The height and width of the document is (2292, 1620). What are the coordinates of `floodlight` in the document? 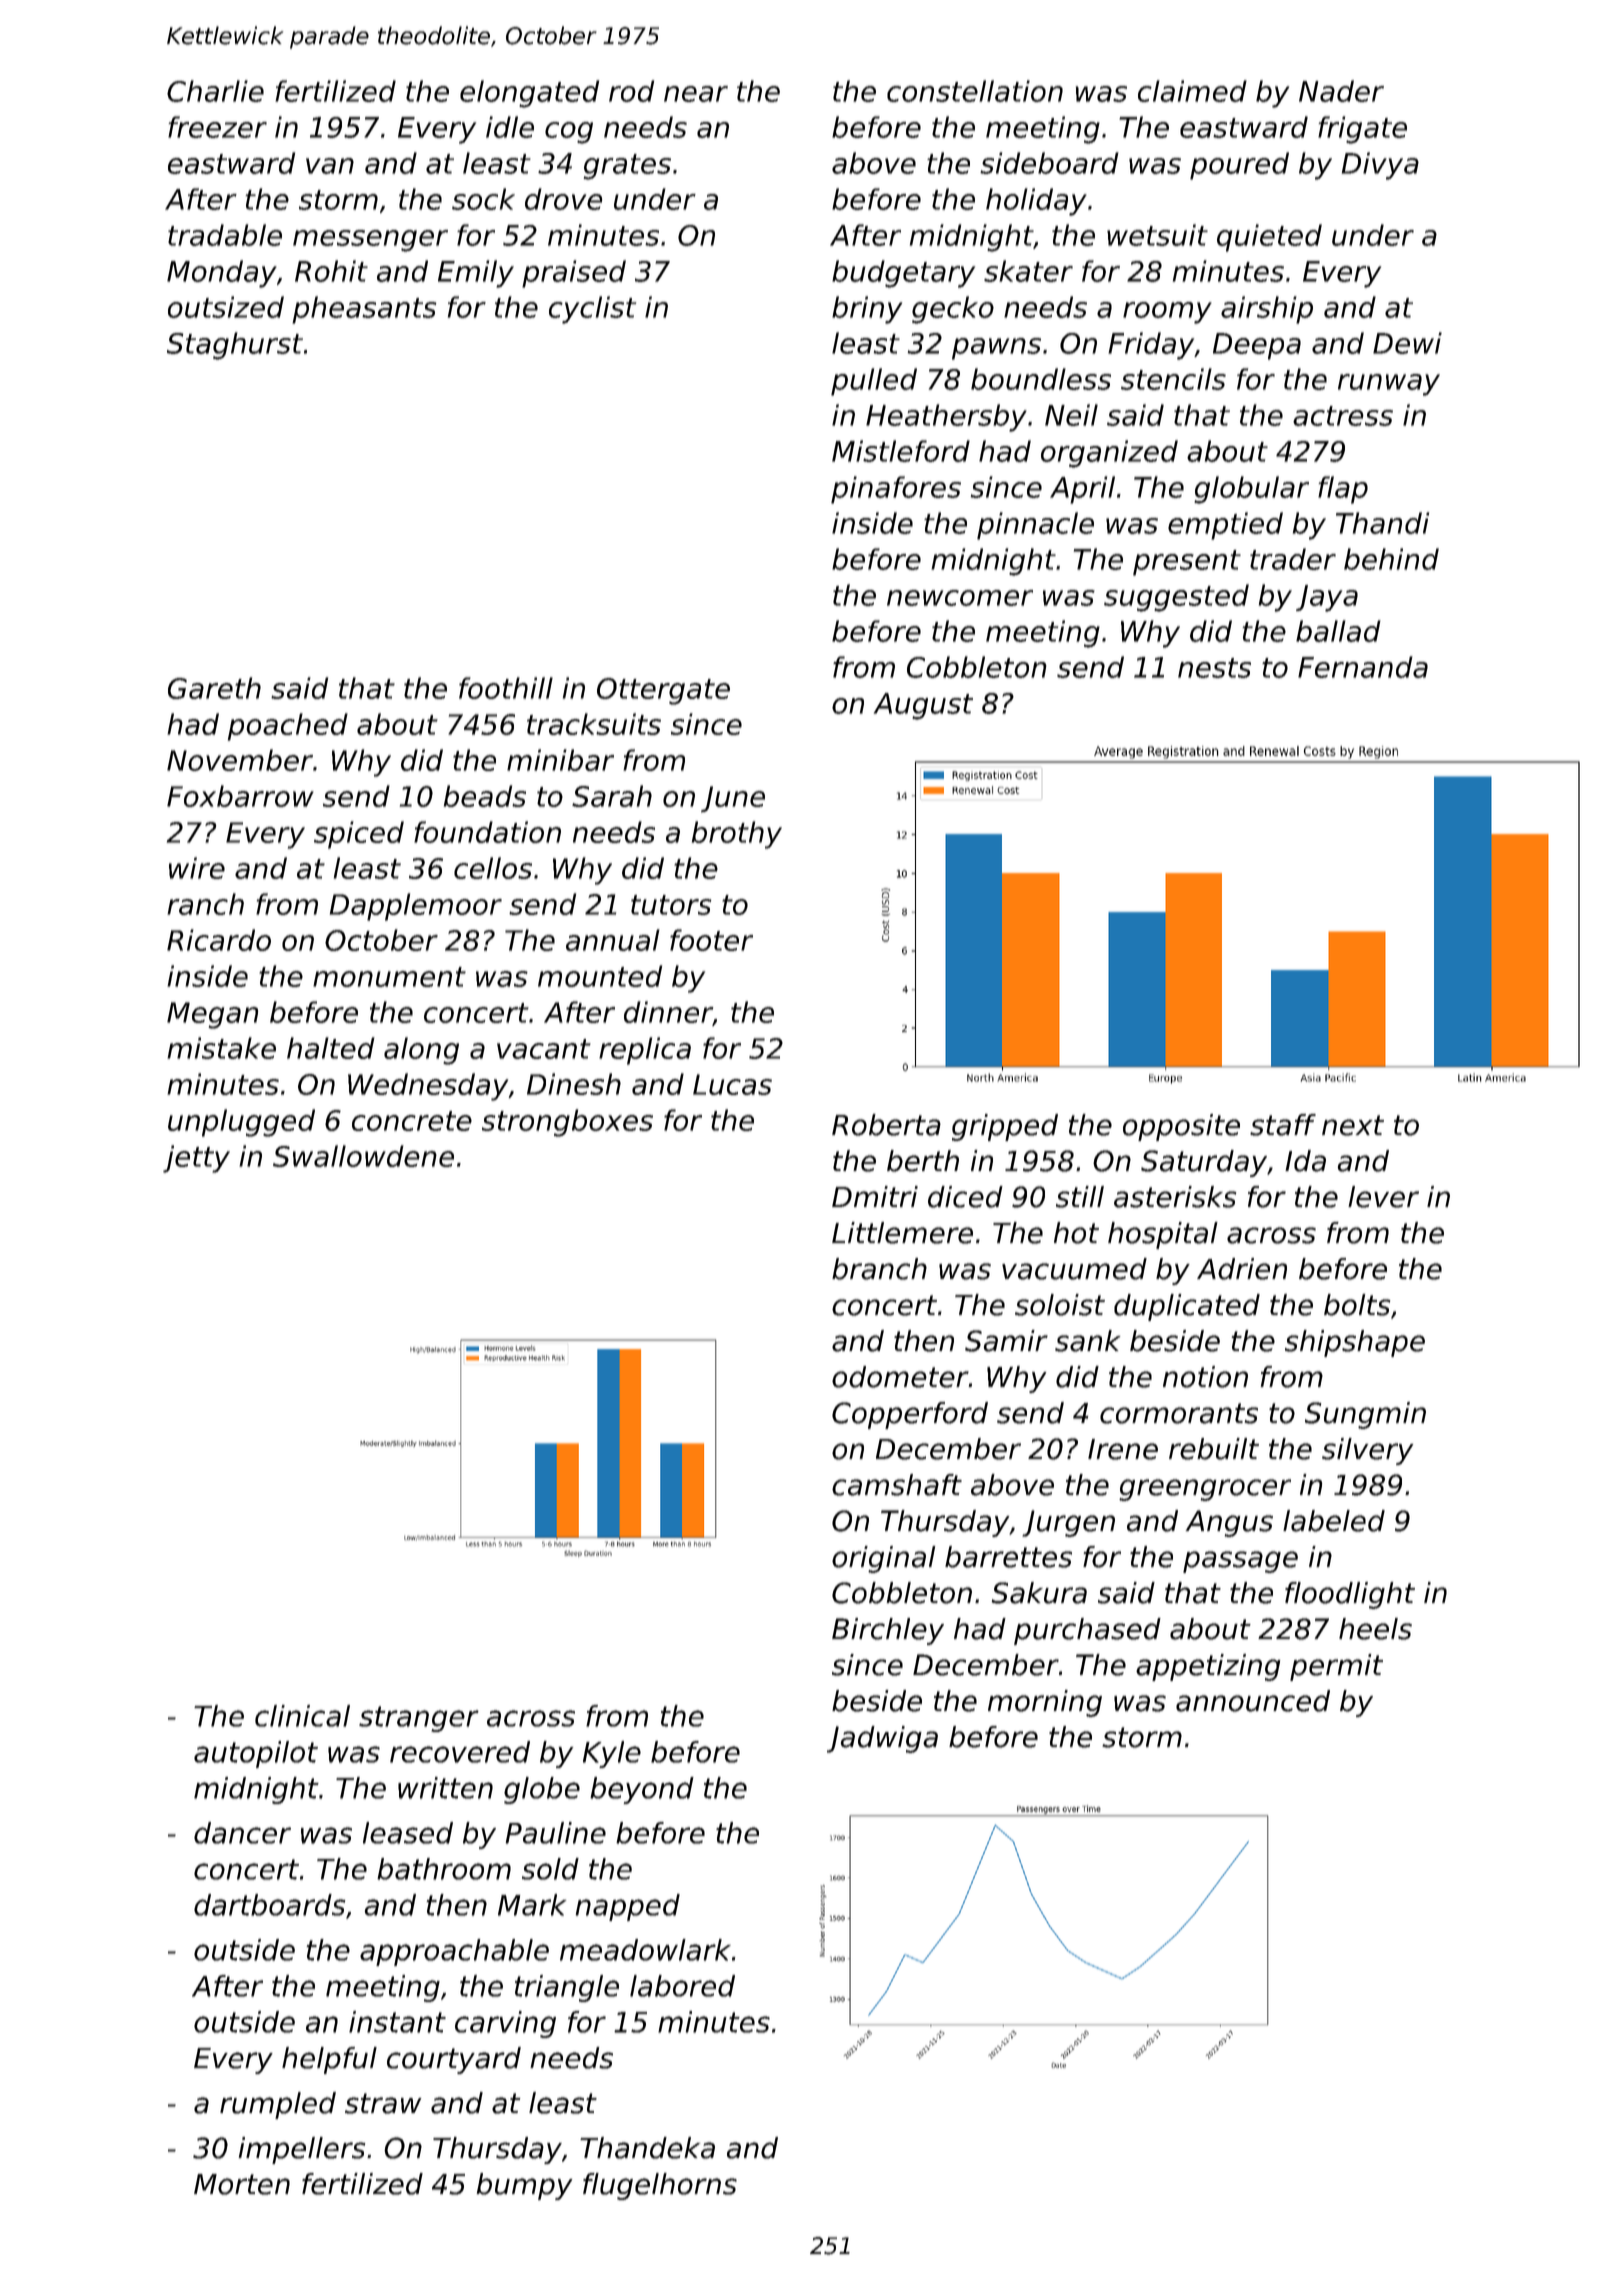 It's located at (1350, 1595).
